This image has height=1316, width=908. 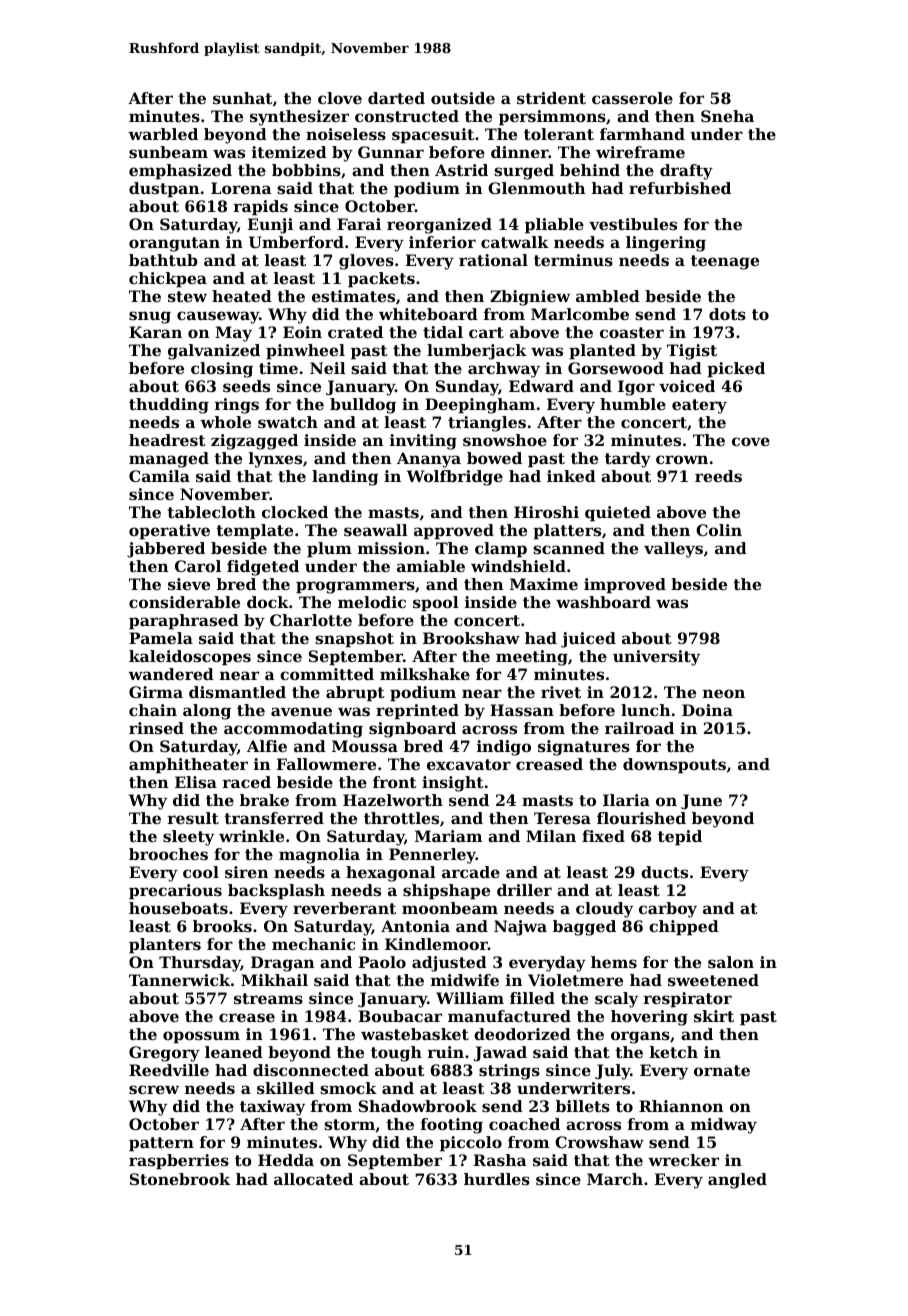 I want to click on Pamela, so click(x=161, y=638).
